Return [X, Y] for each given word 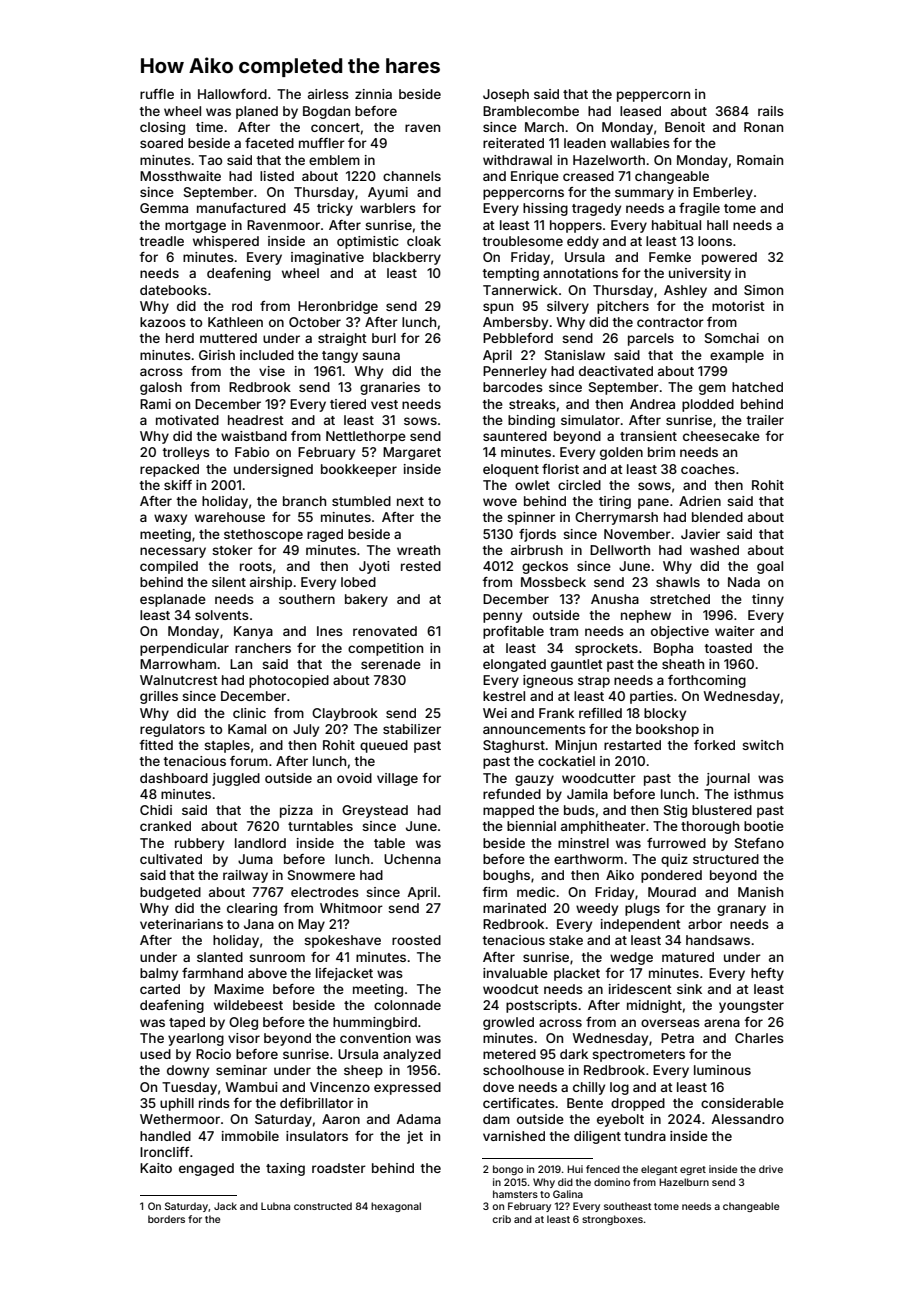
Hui [575, 1169]
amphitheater [603, 827]
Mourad [672, 892]
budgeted [170, 893]
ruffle [157, 94]
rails [771, 111]
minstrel [583, 843]
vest [384, 404]
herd [180, 338]
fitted [156, 745]
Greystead [375, 811]
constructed [323, 1206]
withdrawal [517, 160]
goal [770, 567]
